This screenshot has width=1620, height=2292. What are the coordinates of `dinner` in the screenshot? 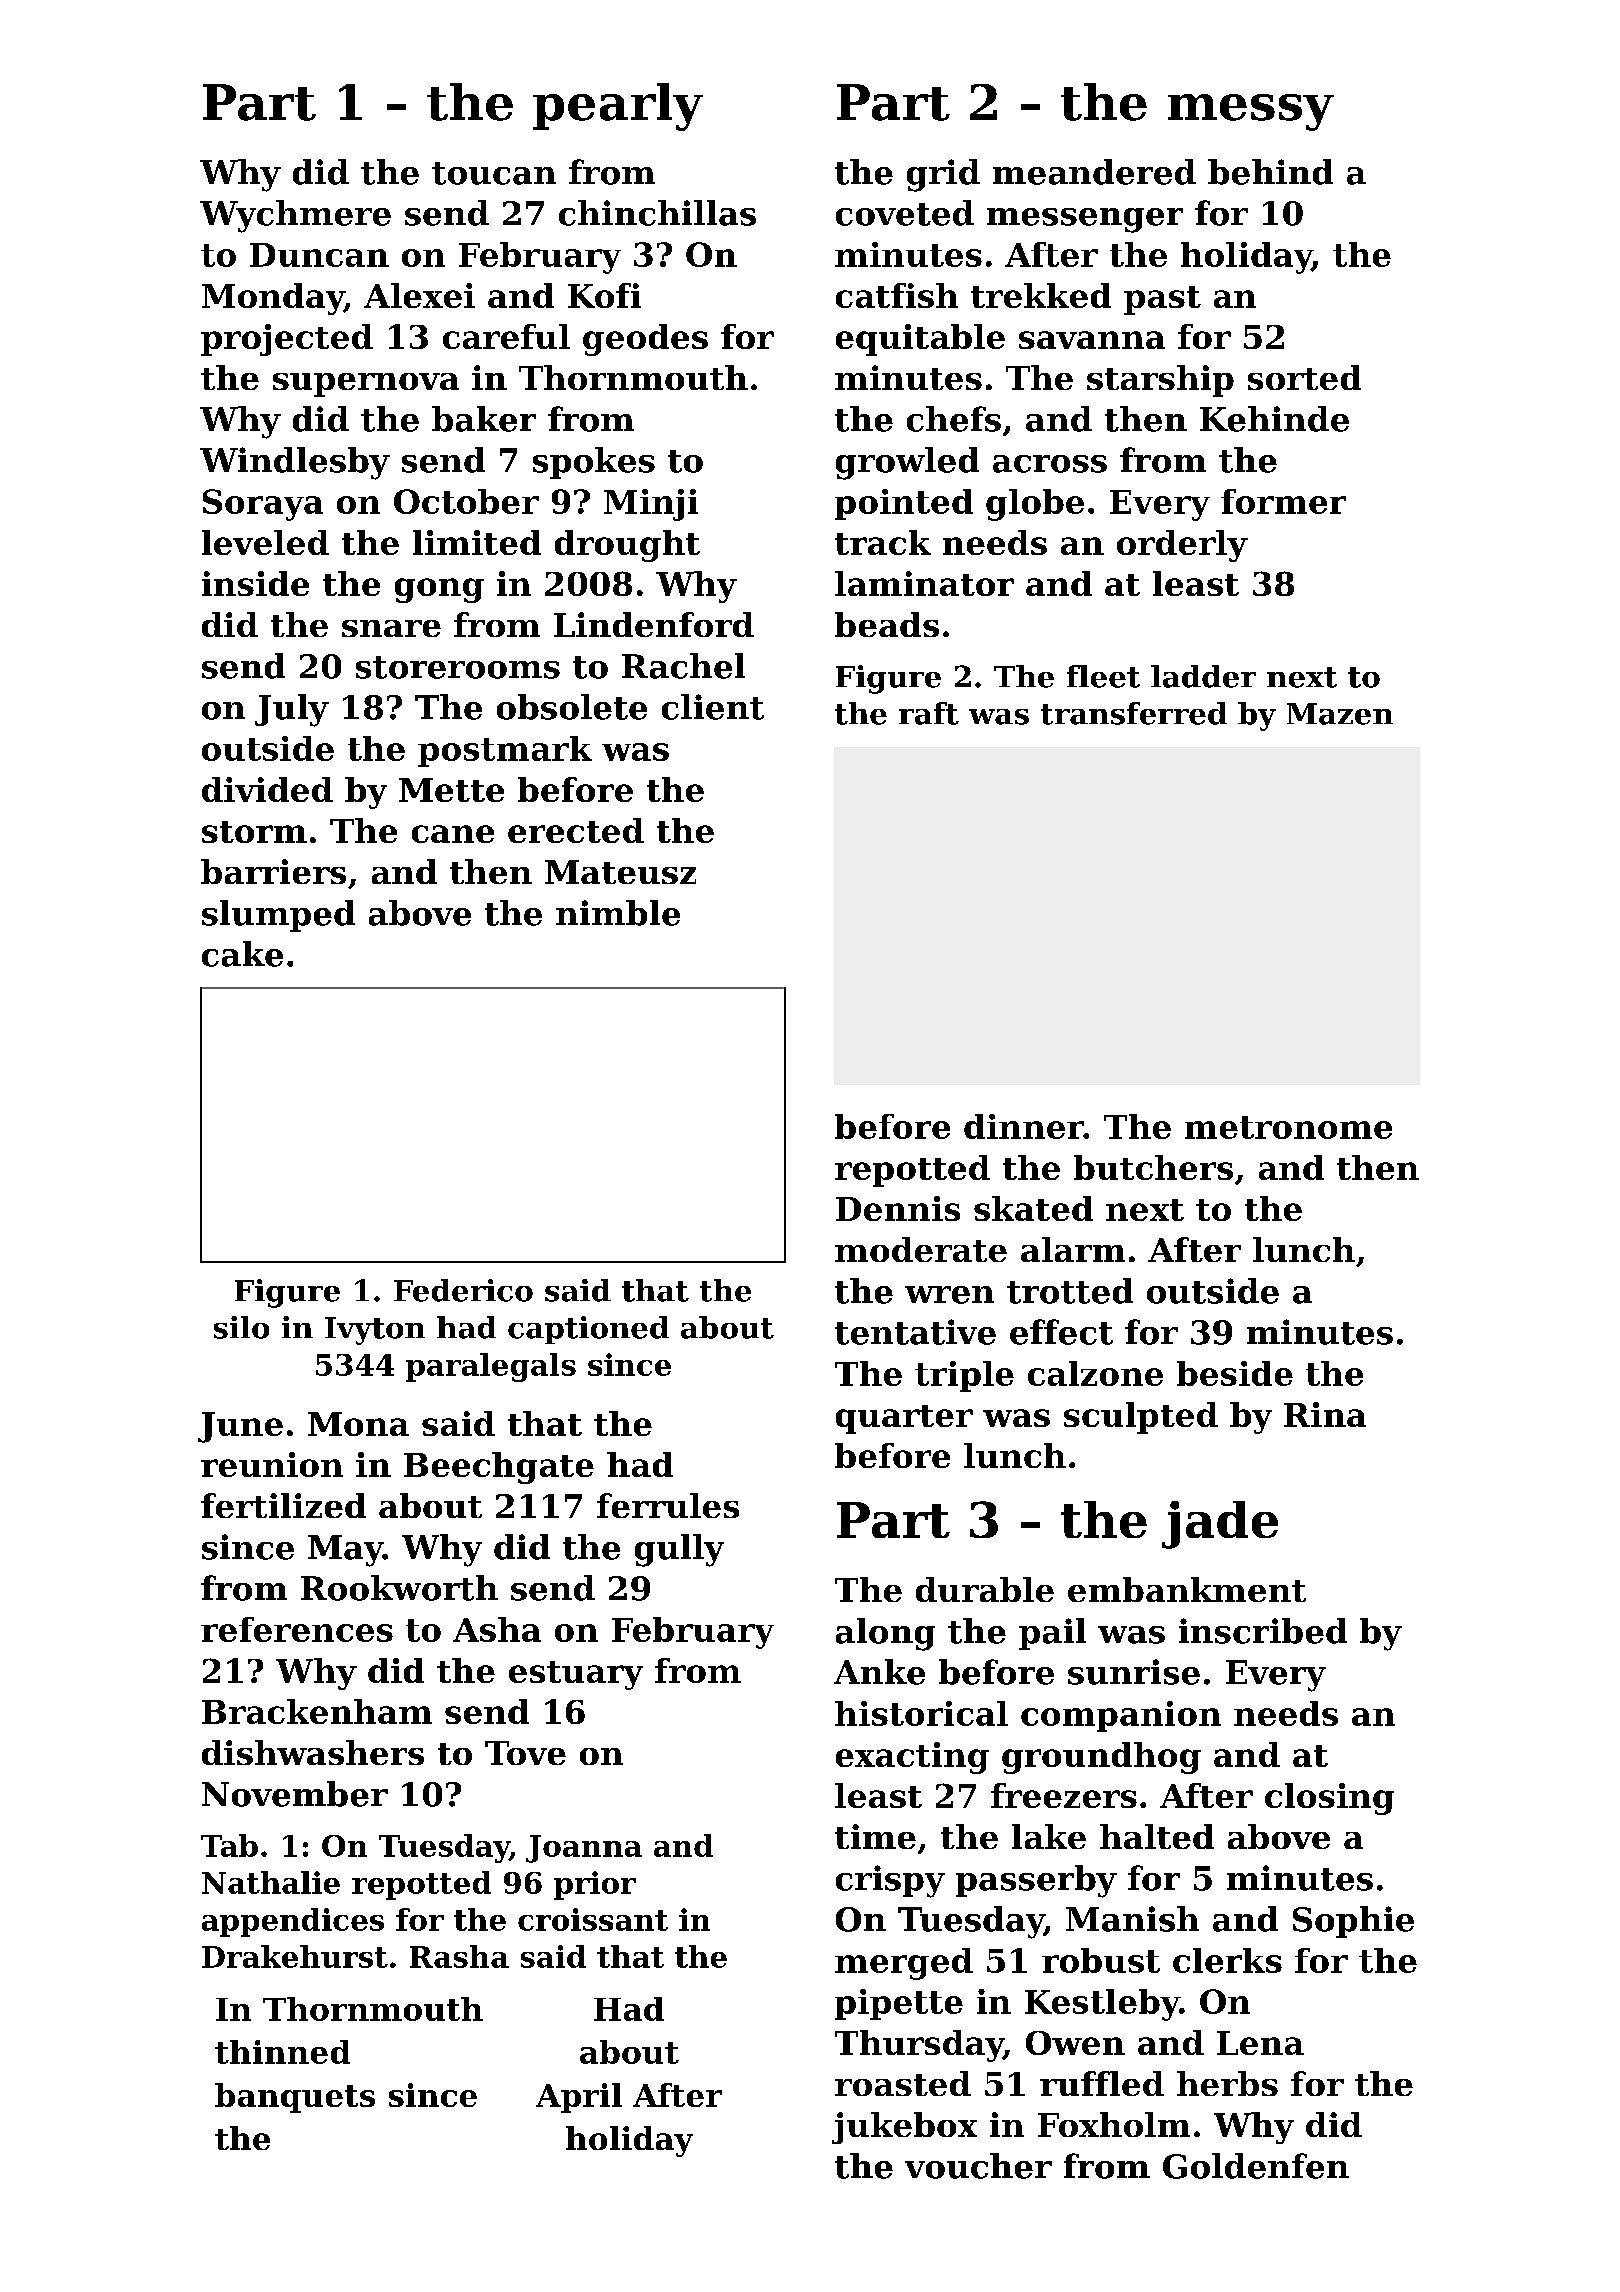 It's located at (1024, 1126).
